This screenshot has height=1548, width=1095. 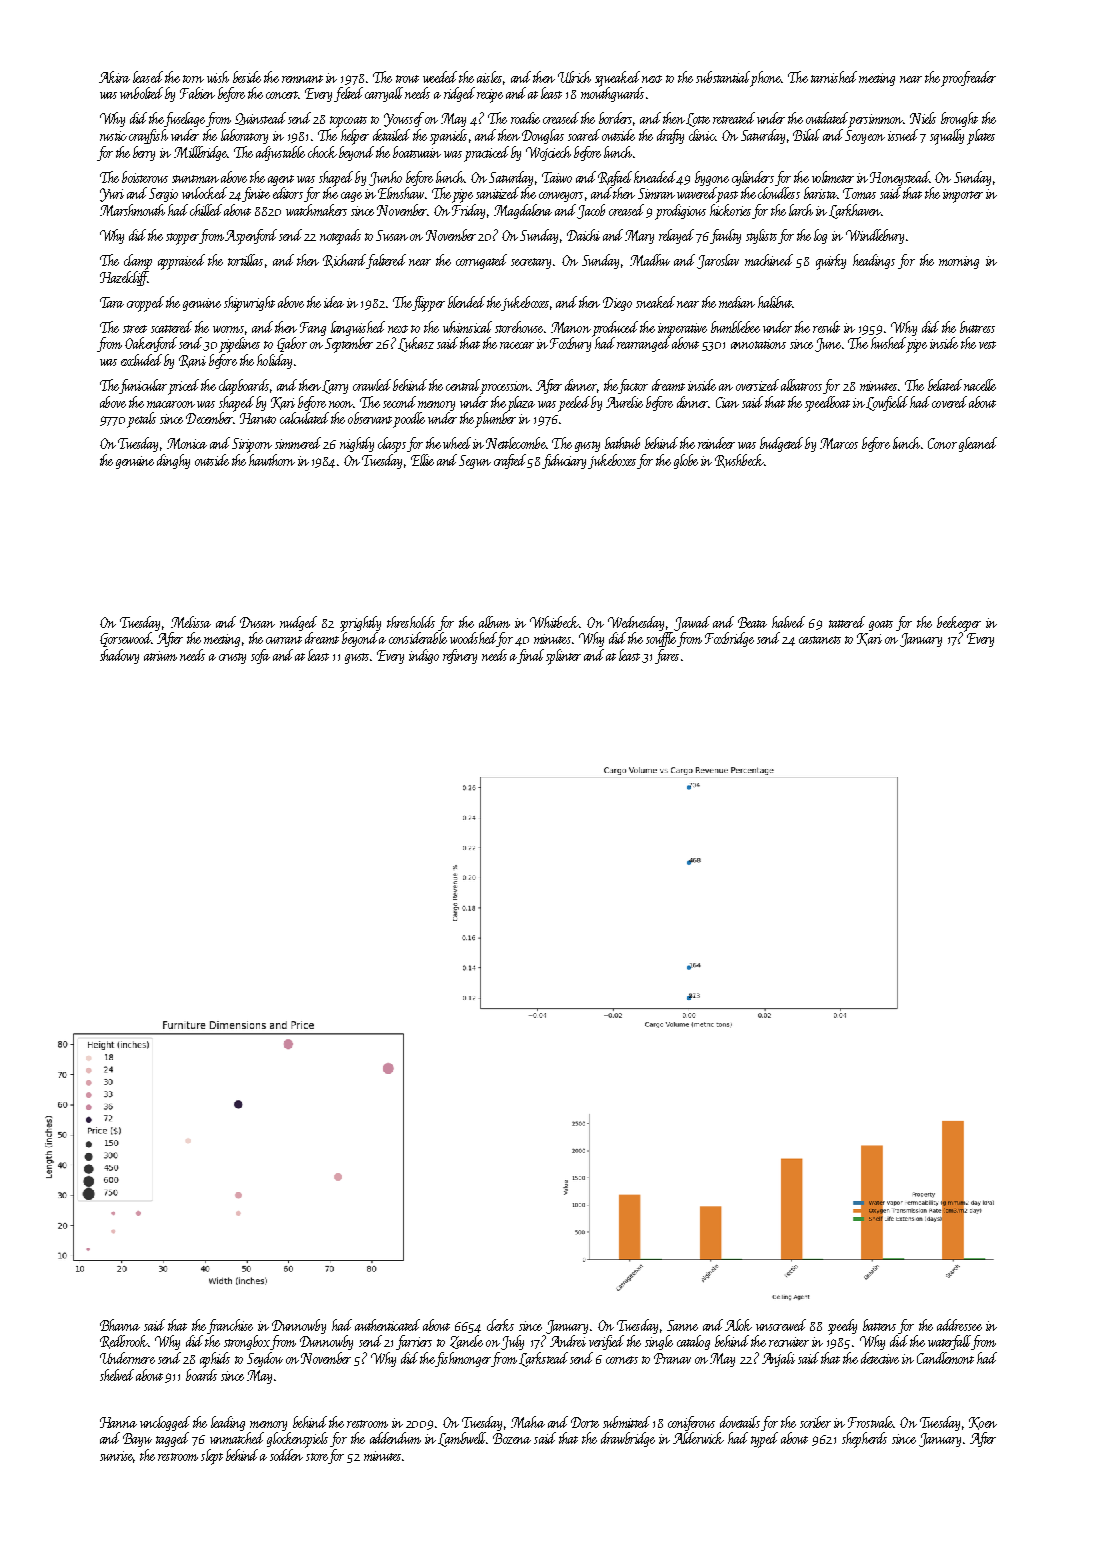 What do you see at coordinates (859, 193) in the screenshot?
I see `Tomas` at bounding box center [859, 193].
